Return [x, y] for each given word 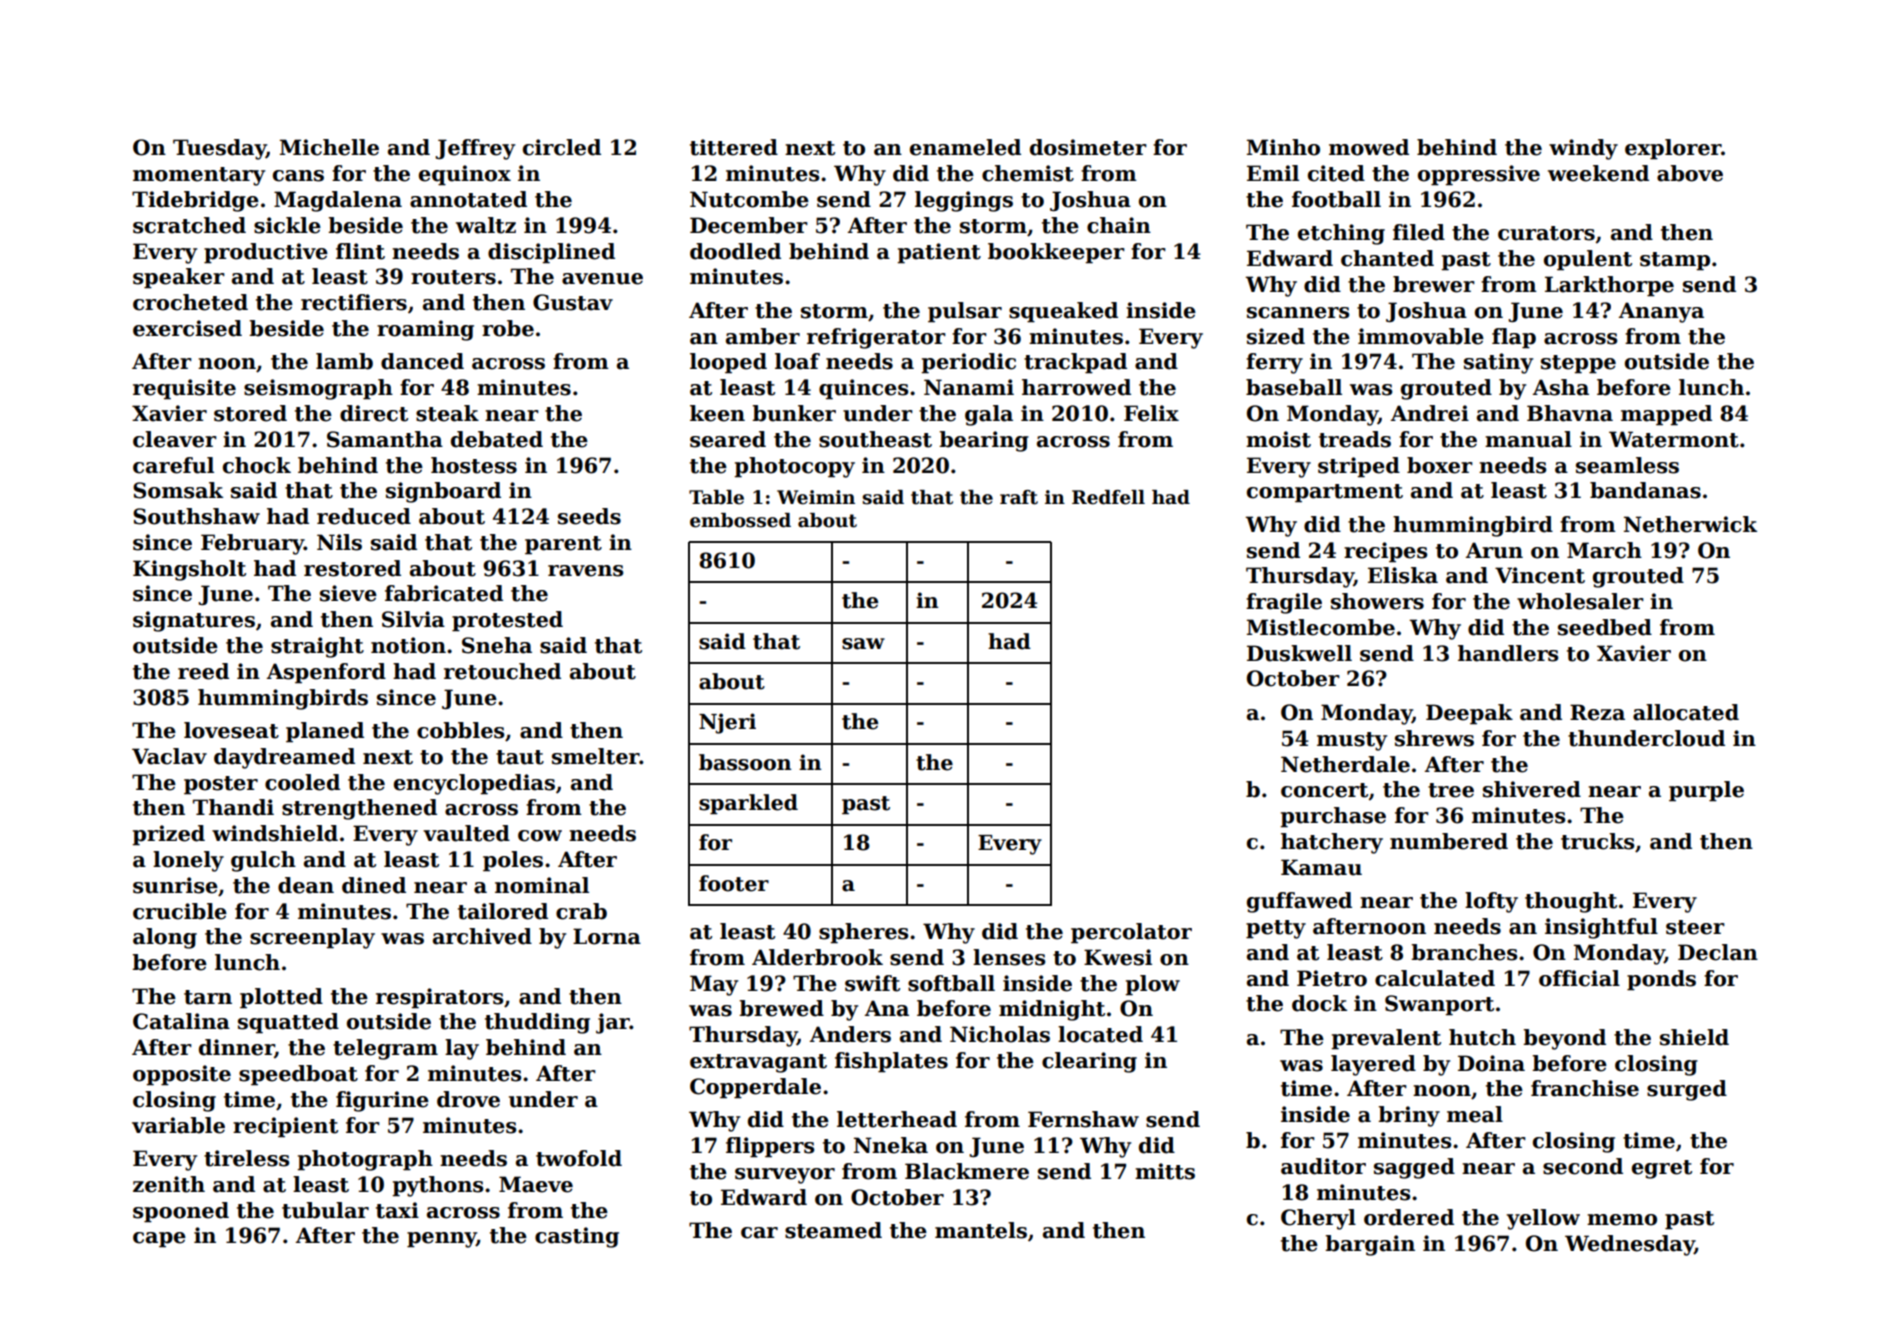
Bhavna [1570, 413]
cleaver [175, 439]
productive [266, 253]
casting [577, 1237]
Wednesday [1630, 1245]
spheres [863, 933]
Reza [1597, 712]
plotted [281, 998]
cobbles [460, 730]
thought [1571, 902]
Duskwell [1299, 653]
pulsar [965, 312]
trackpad [1075, 363]
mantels [981, 1230]
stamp [1675, 261]
